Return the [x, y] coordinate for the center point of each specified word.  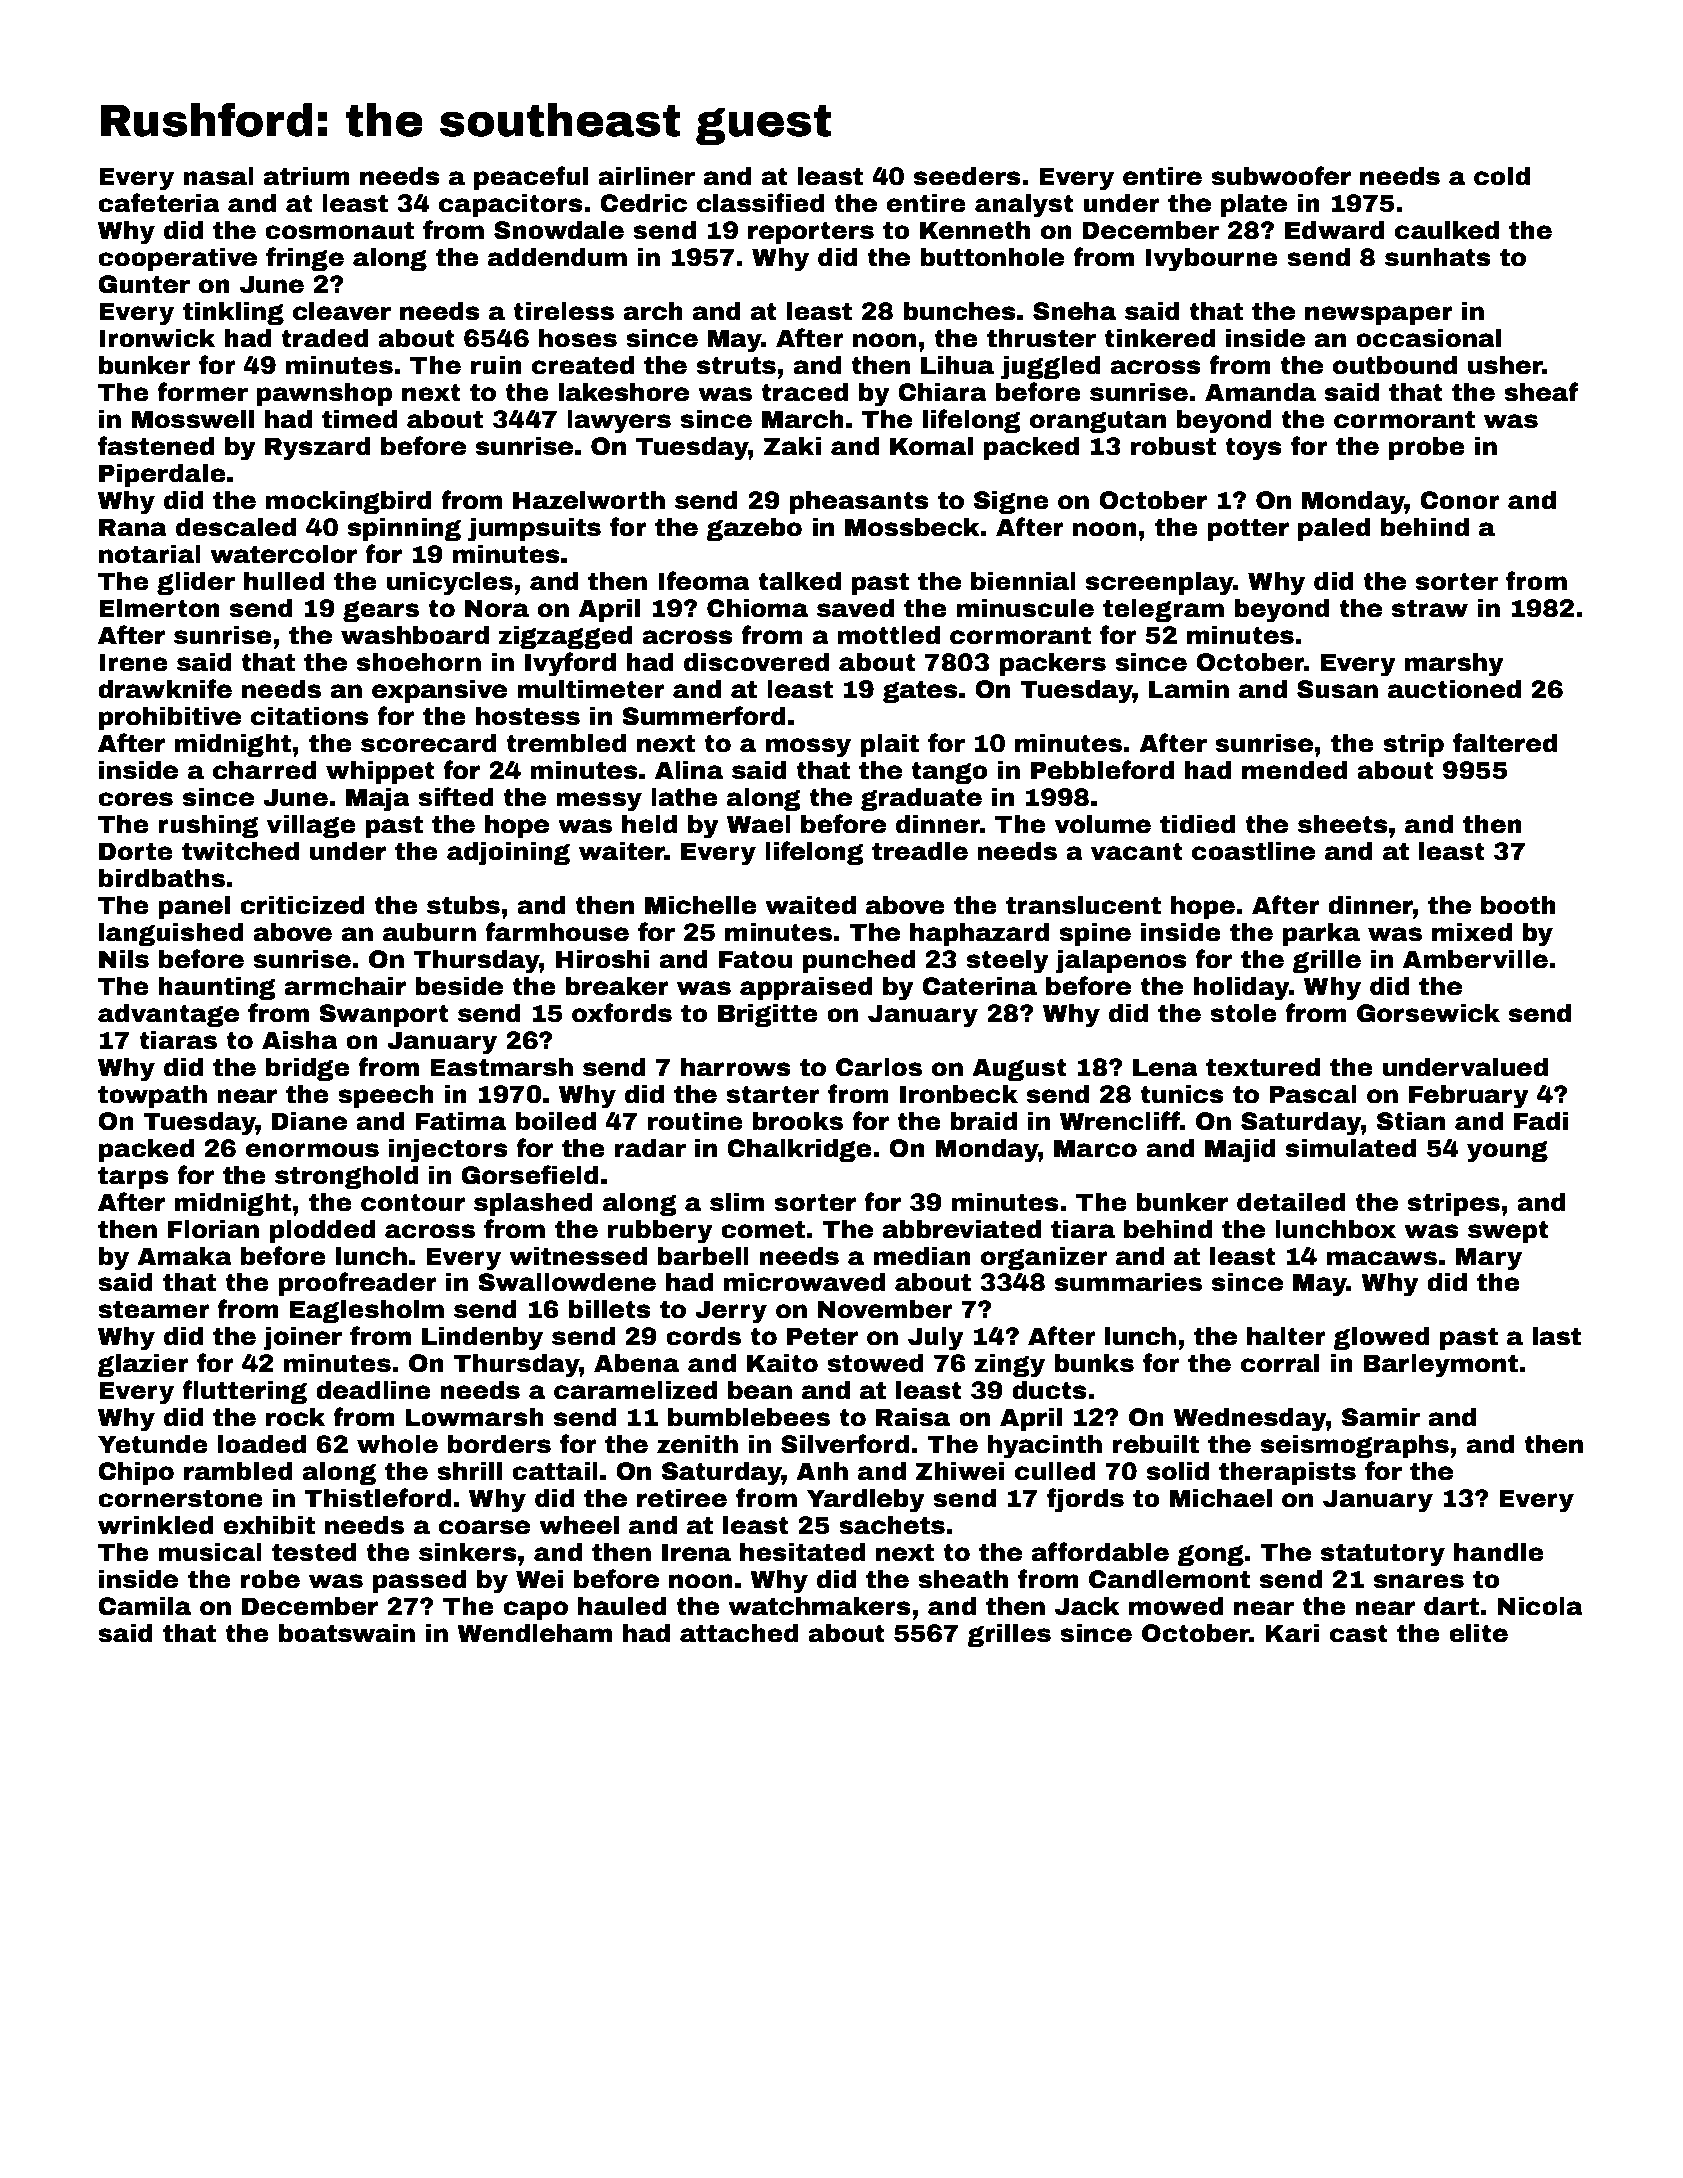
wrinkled [155, 1525]
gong [1211, 1555]
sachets [892, 1525]
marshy [1454, 665]
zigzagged [565, 637]
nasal [218, 176]
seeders [967, 176]
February [1469, 1097]
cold [1502, 176]
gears [381, 611]
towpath [152, 1096]
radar [650, 1148]
